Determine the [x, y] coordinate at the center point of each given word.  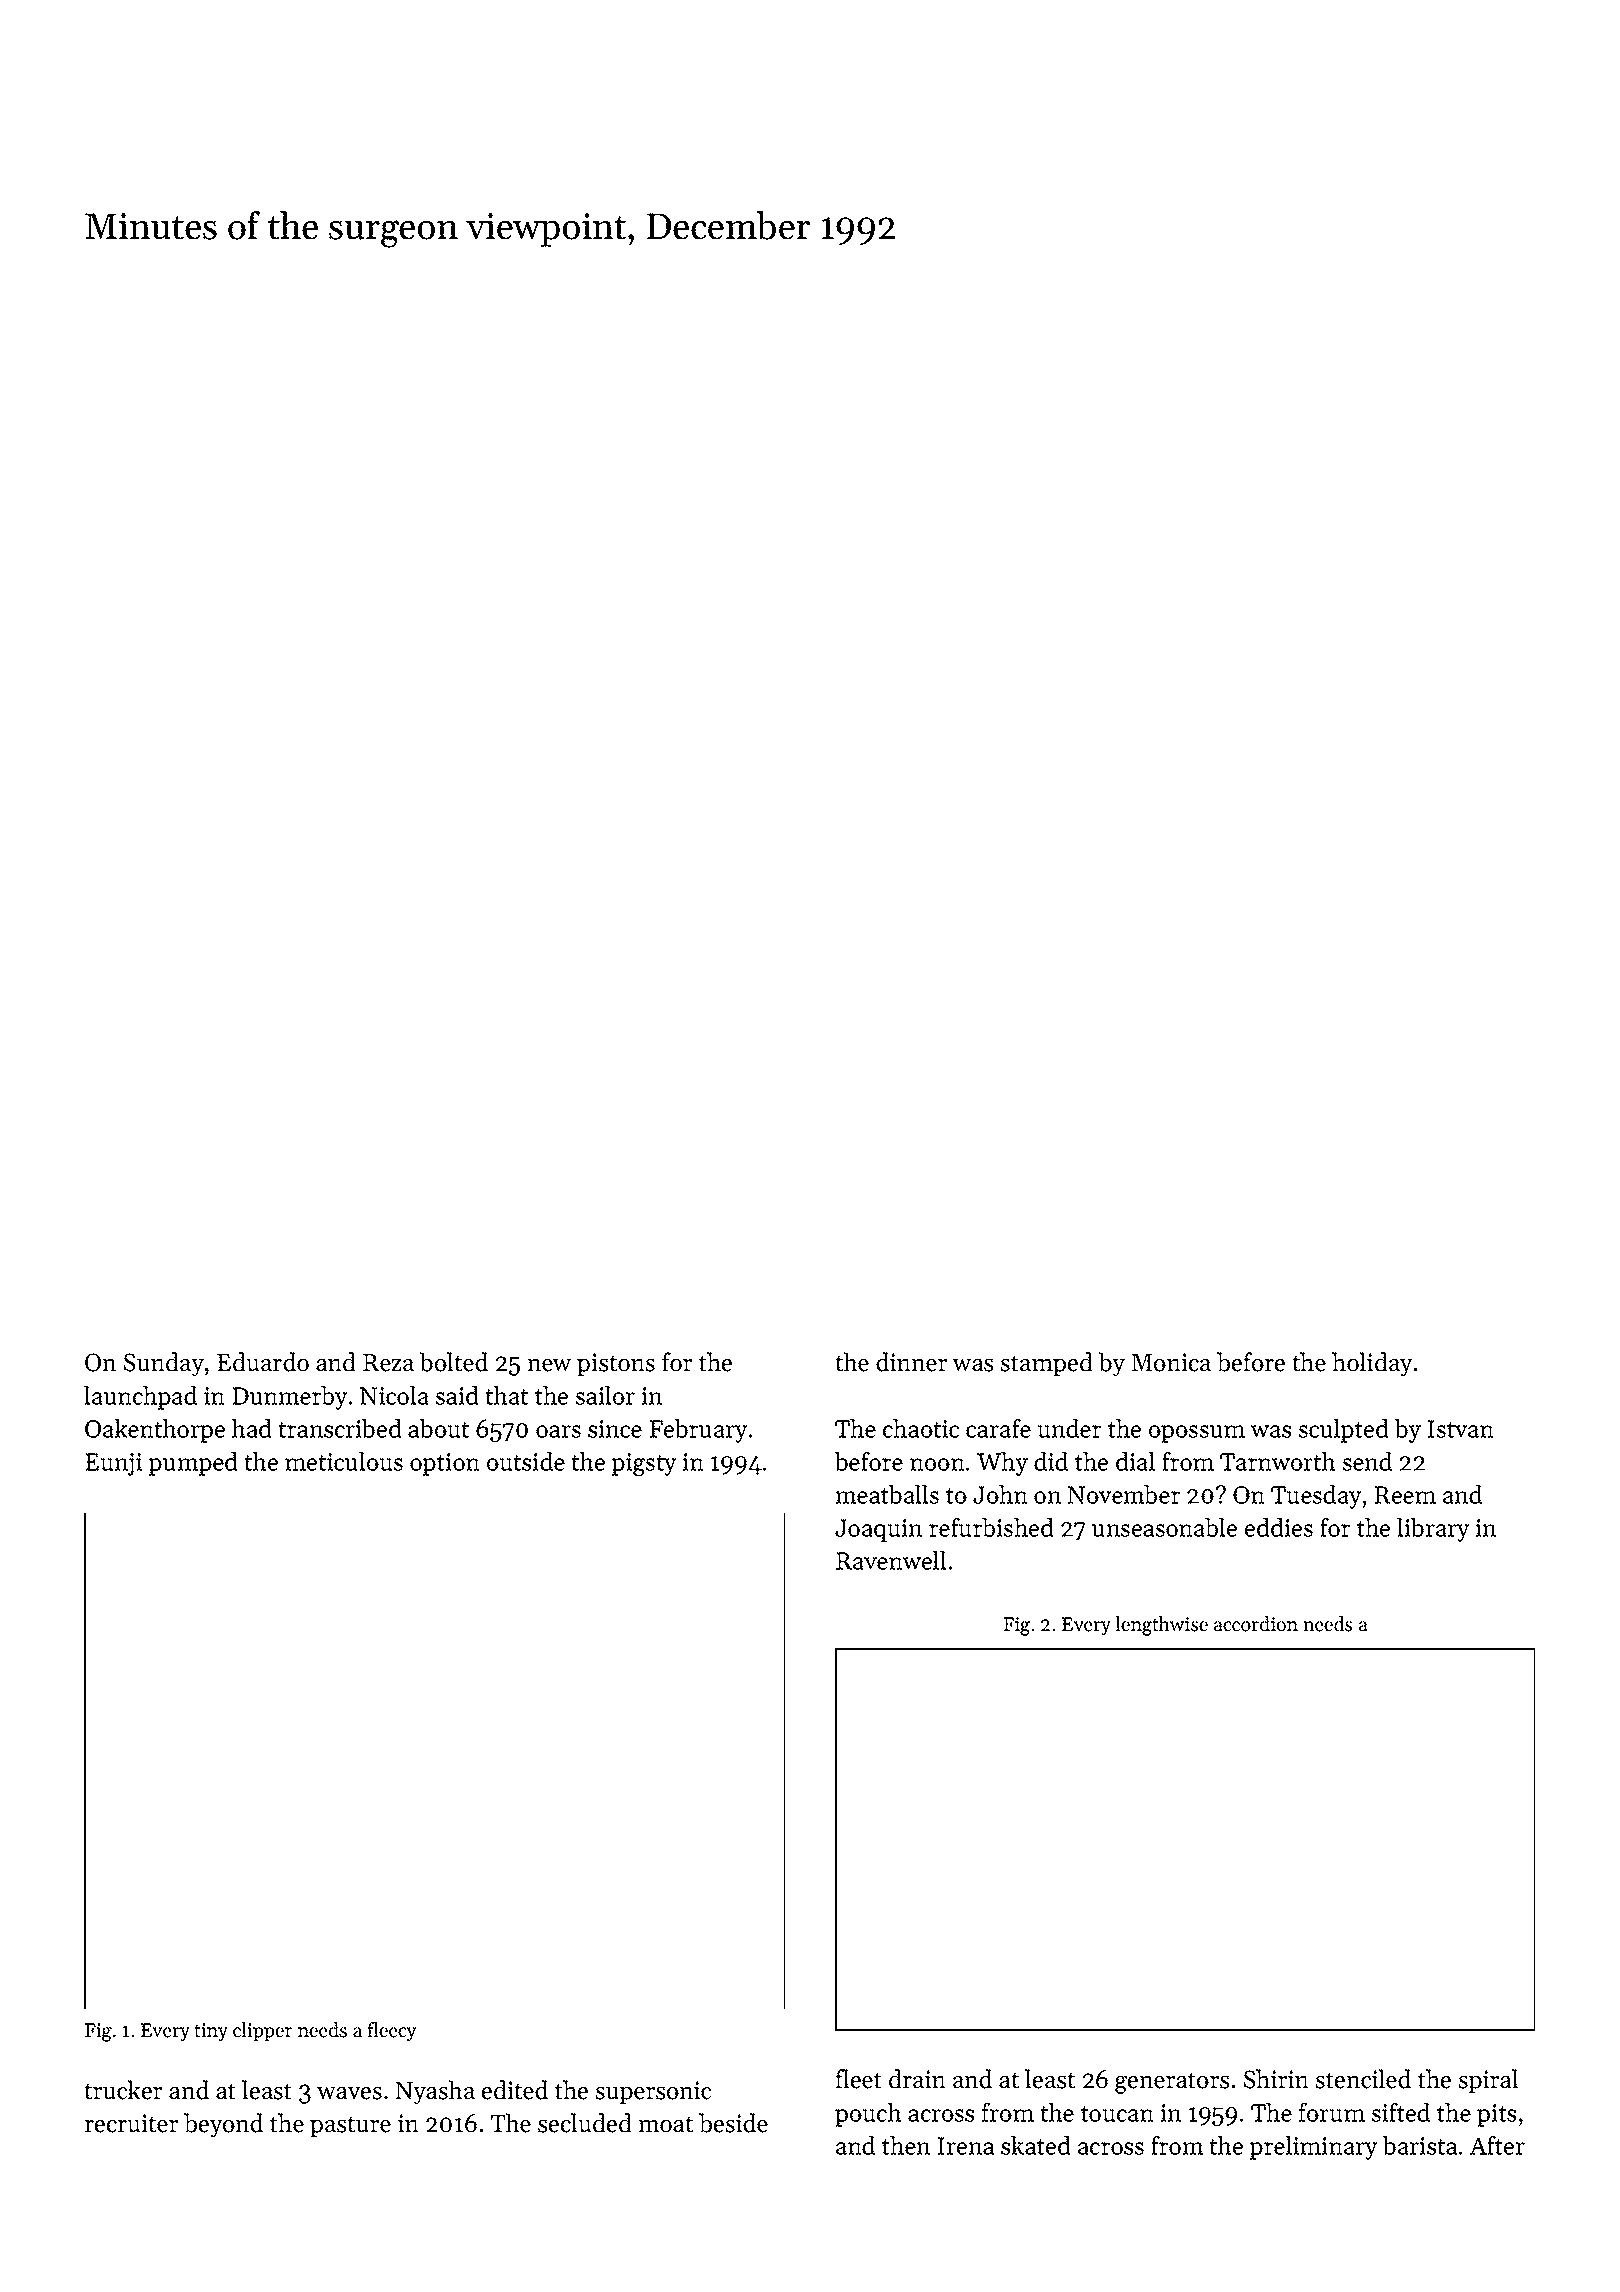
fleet [858, 2079]
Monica [1171, 1362]
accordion [1256, 1624]
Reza [388, 1363]
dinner [911, 1362]
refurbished [991, 1527]
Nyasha [435, 2092]
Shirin [1276, 2079]
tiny [211, 2032]
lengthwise [1161, 1626]
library [1433, 1530]
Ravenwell [891, 1560]
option [445, 1464]
